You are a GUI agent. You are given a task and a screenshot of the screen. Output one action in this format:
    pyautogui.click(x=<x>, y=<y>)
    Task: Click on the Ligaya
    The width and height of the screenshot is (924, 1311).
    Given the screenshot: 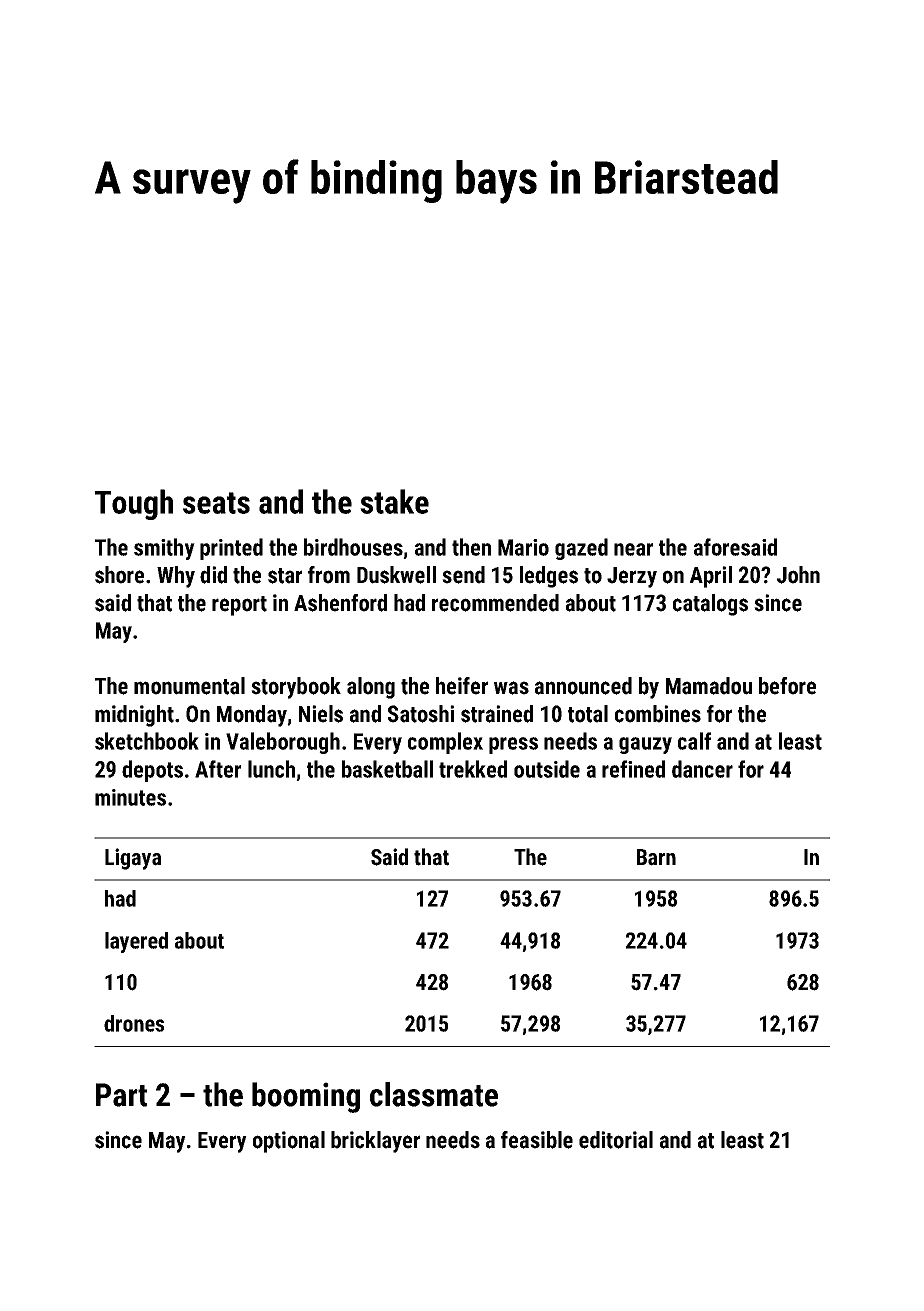 What is the action you would take?
    pyautogui.click(x=133, y=859)
